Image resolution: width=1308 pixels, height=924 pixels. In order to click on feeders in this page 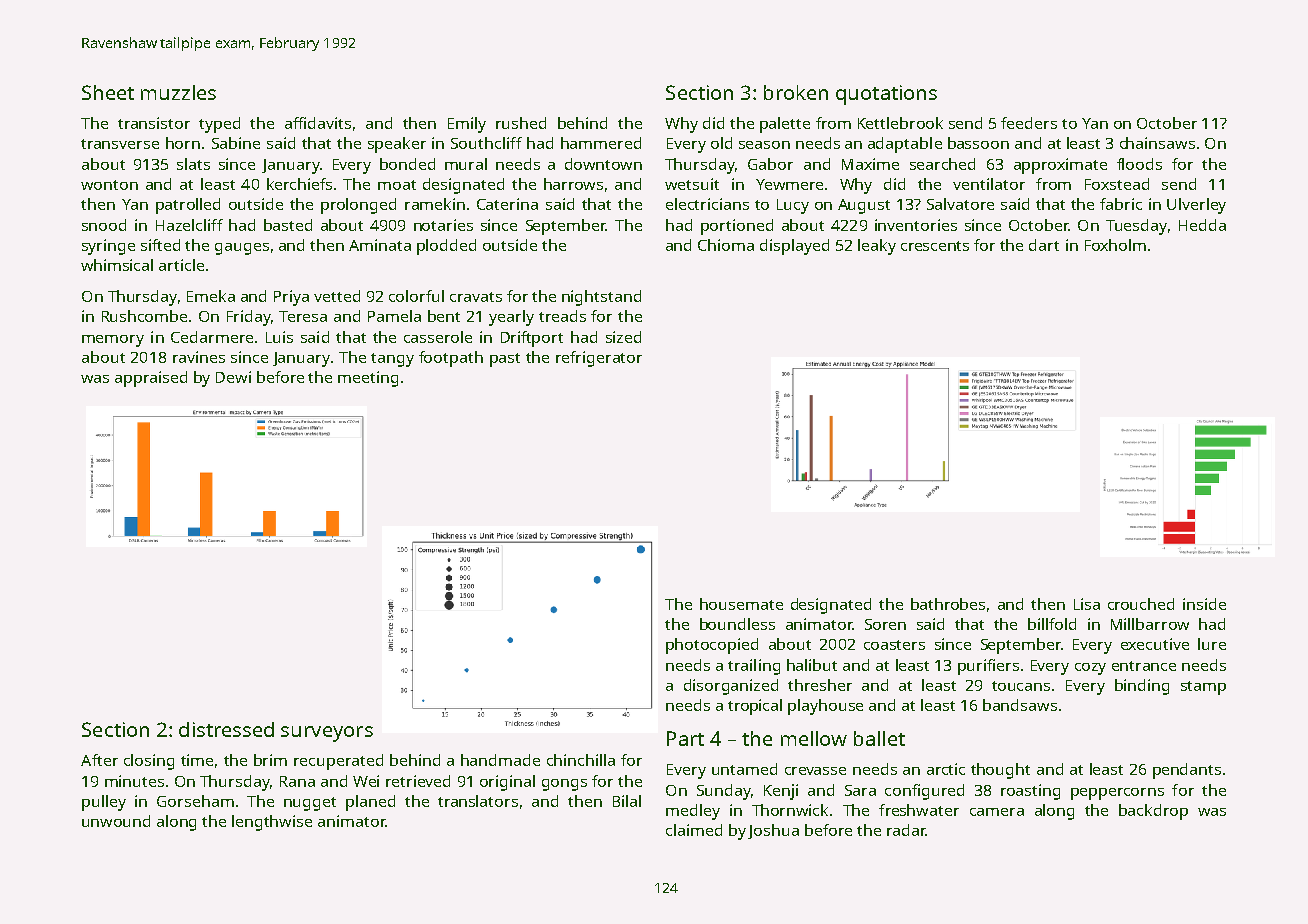, I will do `click(1029, 123)`.
